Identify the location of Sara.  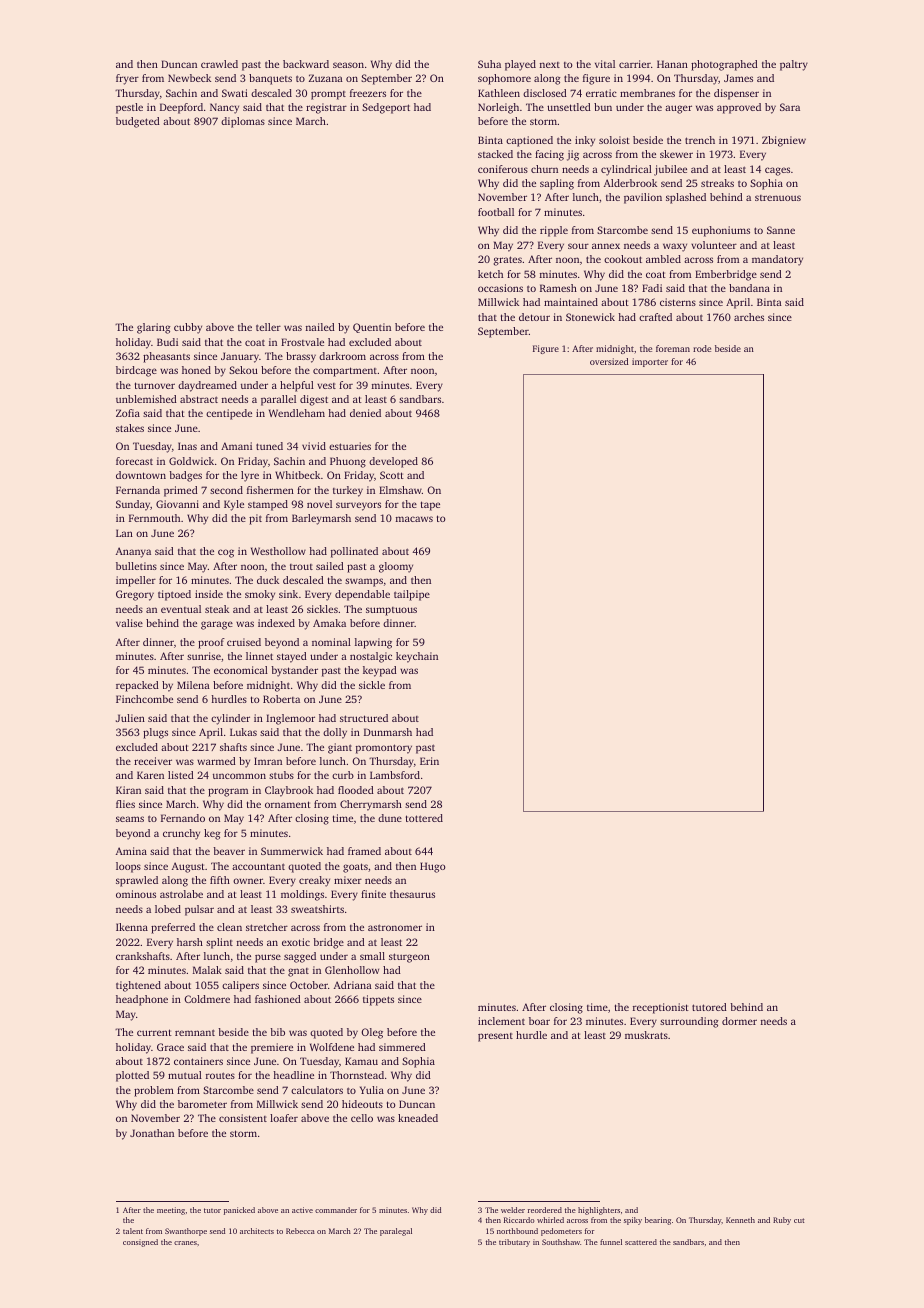
(790, 107).
